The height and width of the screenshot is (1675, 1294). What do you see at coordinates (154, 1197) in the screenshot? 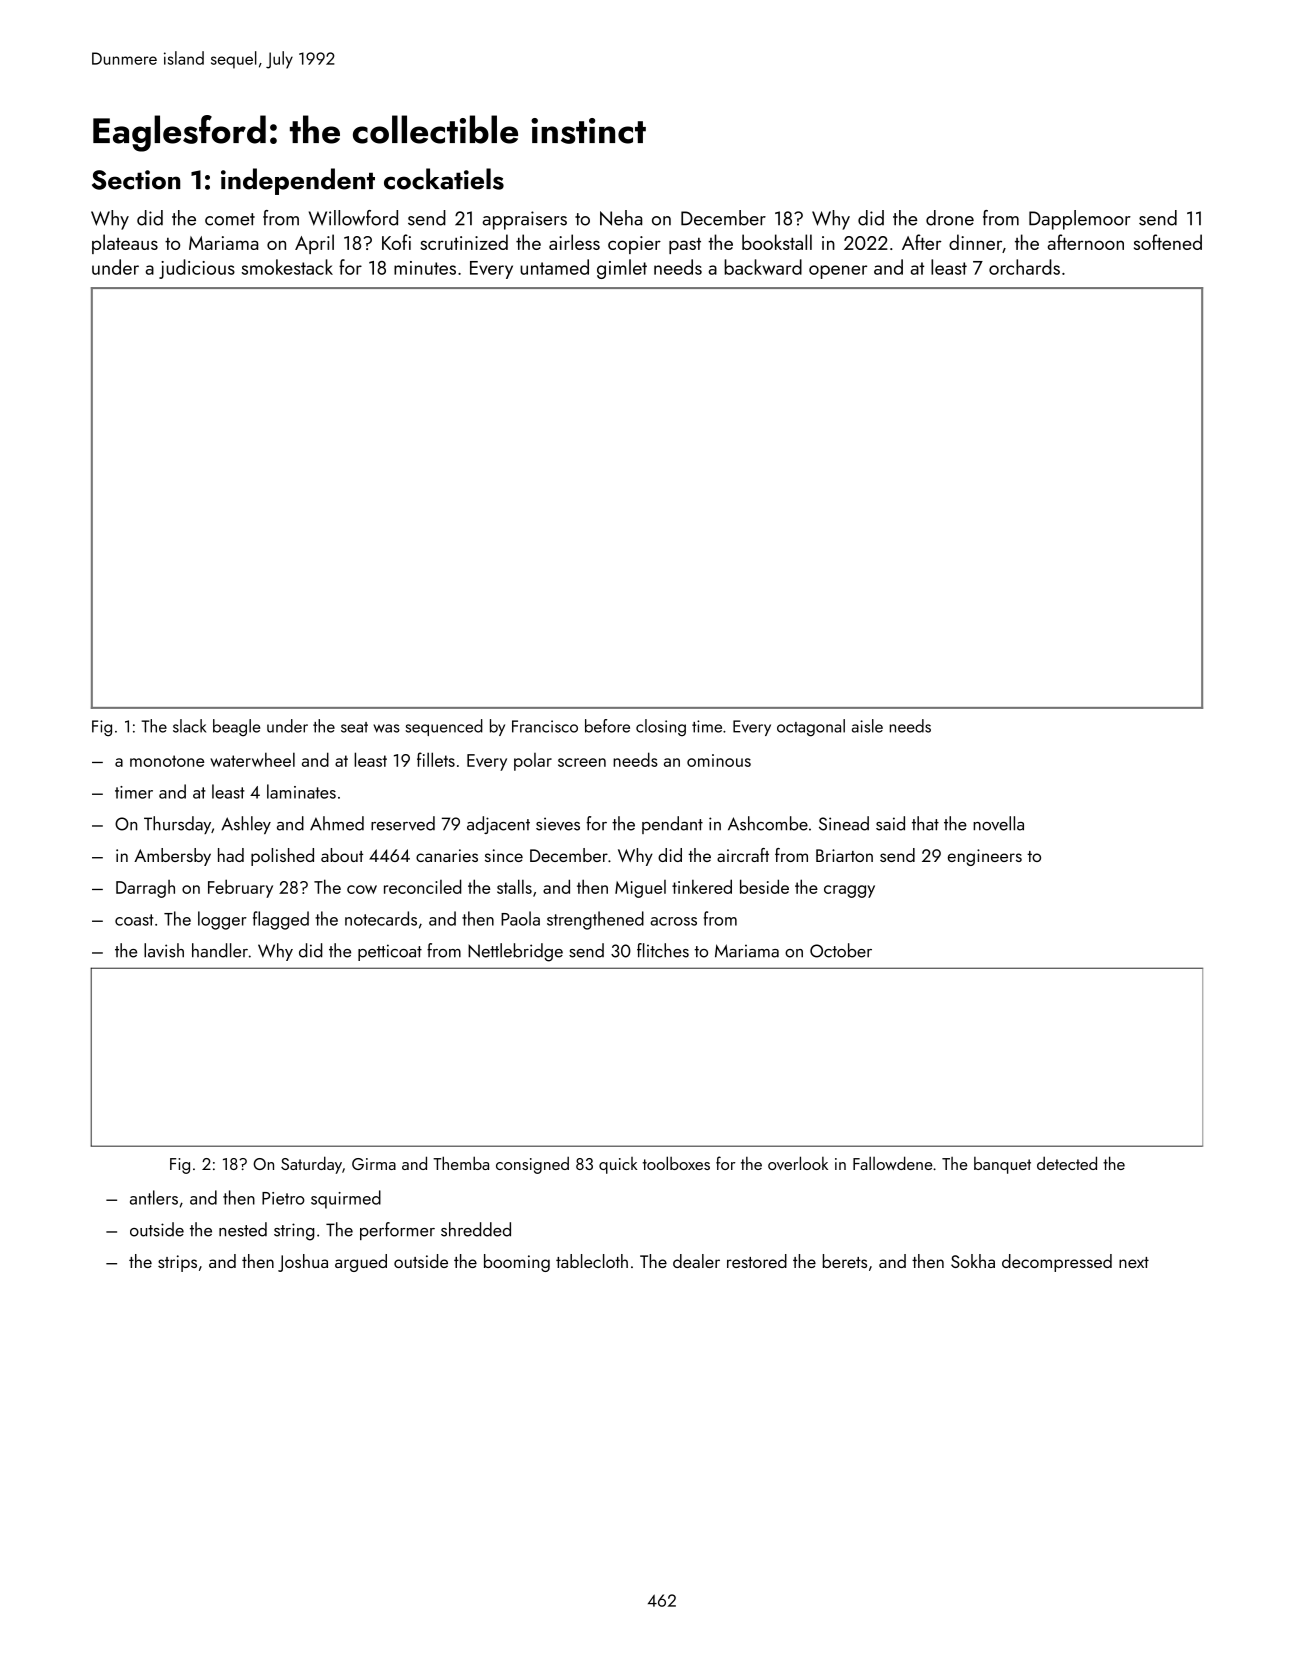
I see `antlers` at bounding box center [154, 1197].
